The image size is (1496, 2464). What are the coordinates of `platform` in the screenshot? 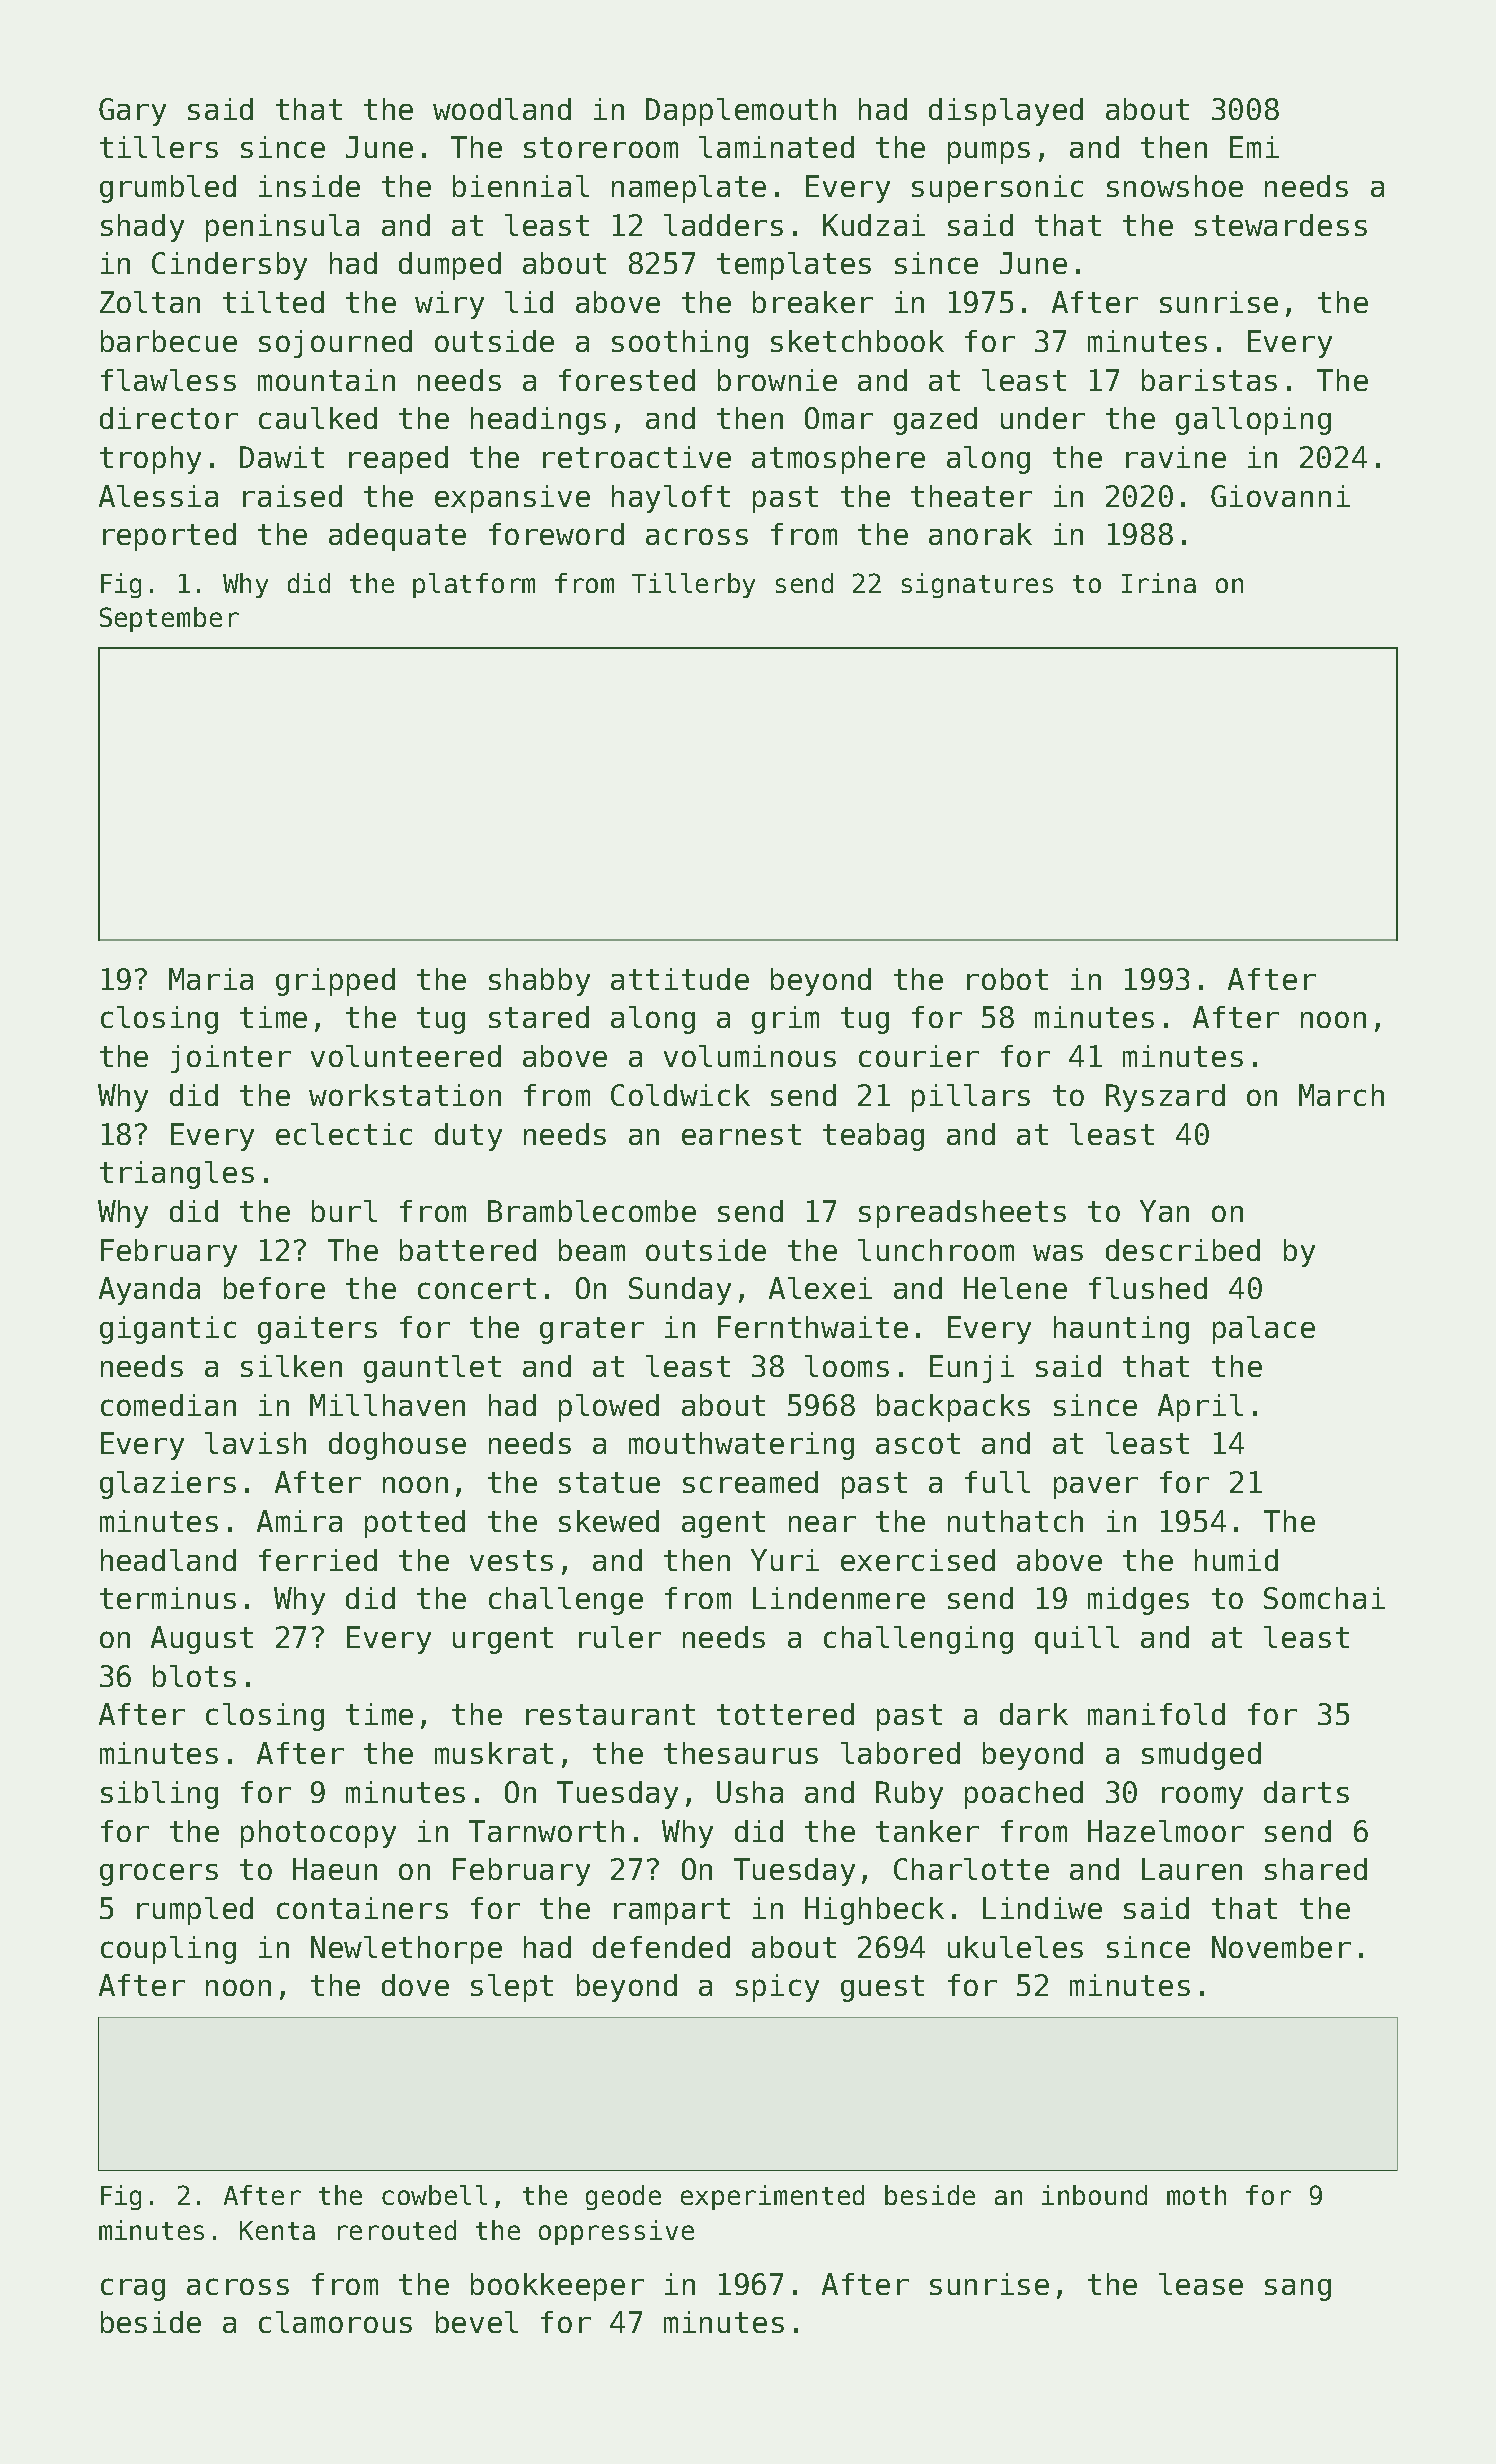 It's located at (474, 585).
